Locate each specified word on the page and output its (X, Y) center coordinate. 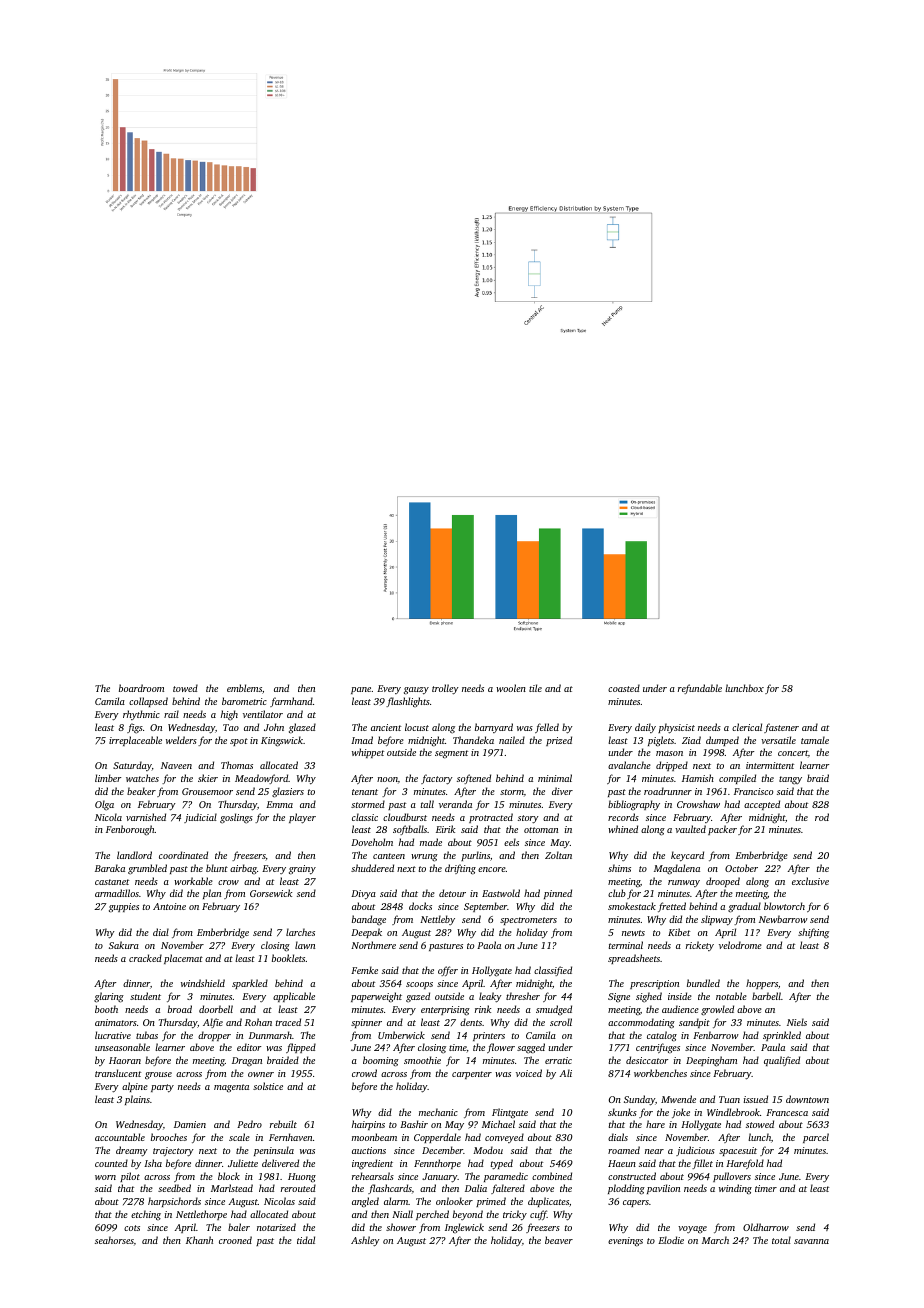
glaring (109, 997)
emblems (244, 688)
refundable (700, 689)
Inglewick (464, 1228)
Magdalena (677, 869)
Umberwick (401, 1035)
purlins (475, 856)
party (162, 1088)
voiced (529, 1073)
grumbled (147, 869)
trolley (445, 689)
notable (731, 996)
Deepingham (711, 1061)
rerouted (298, 1188)
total (781, 1240)
